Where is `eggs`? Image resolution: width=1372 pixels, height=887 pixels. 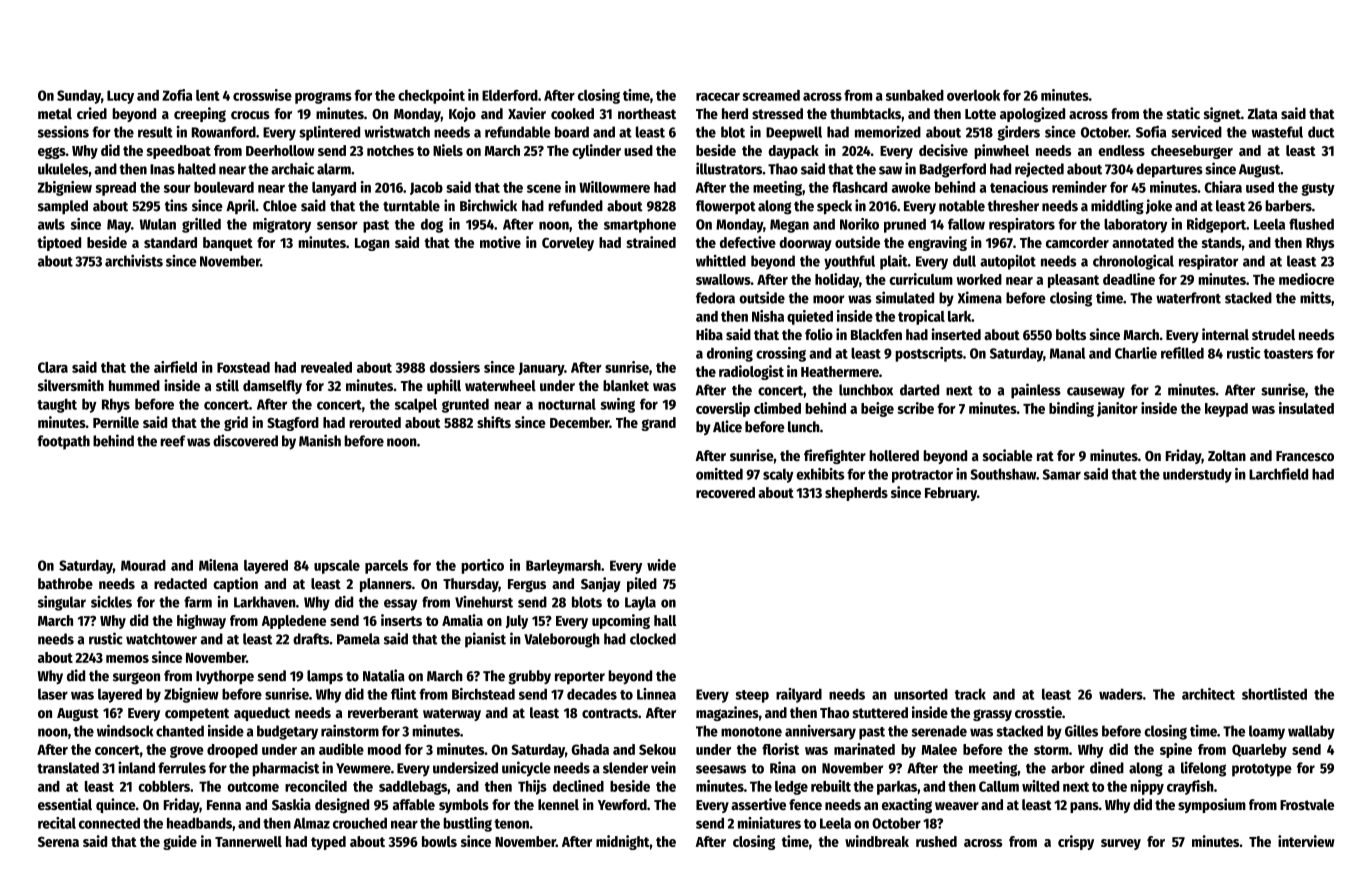
eggs is located at coordinates (52, 153).
